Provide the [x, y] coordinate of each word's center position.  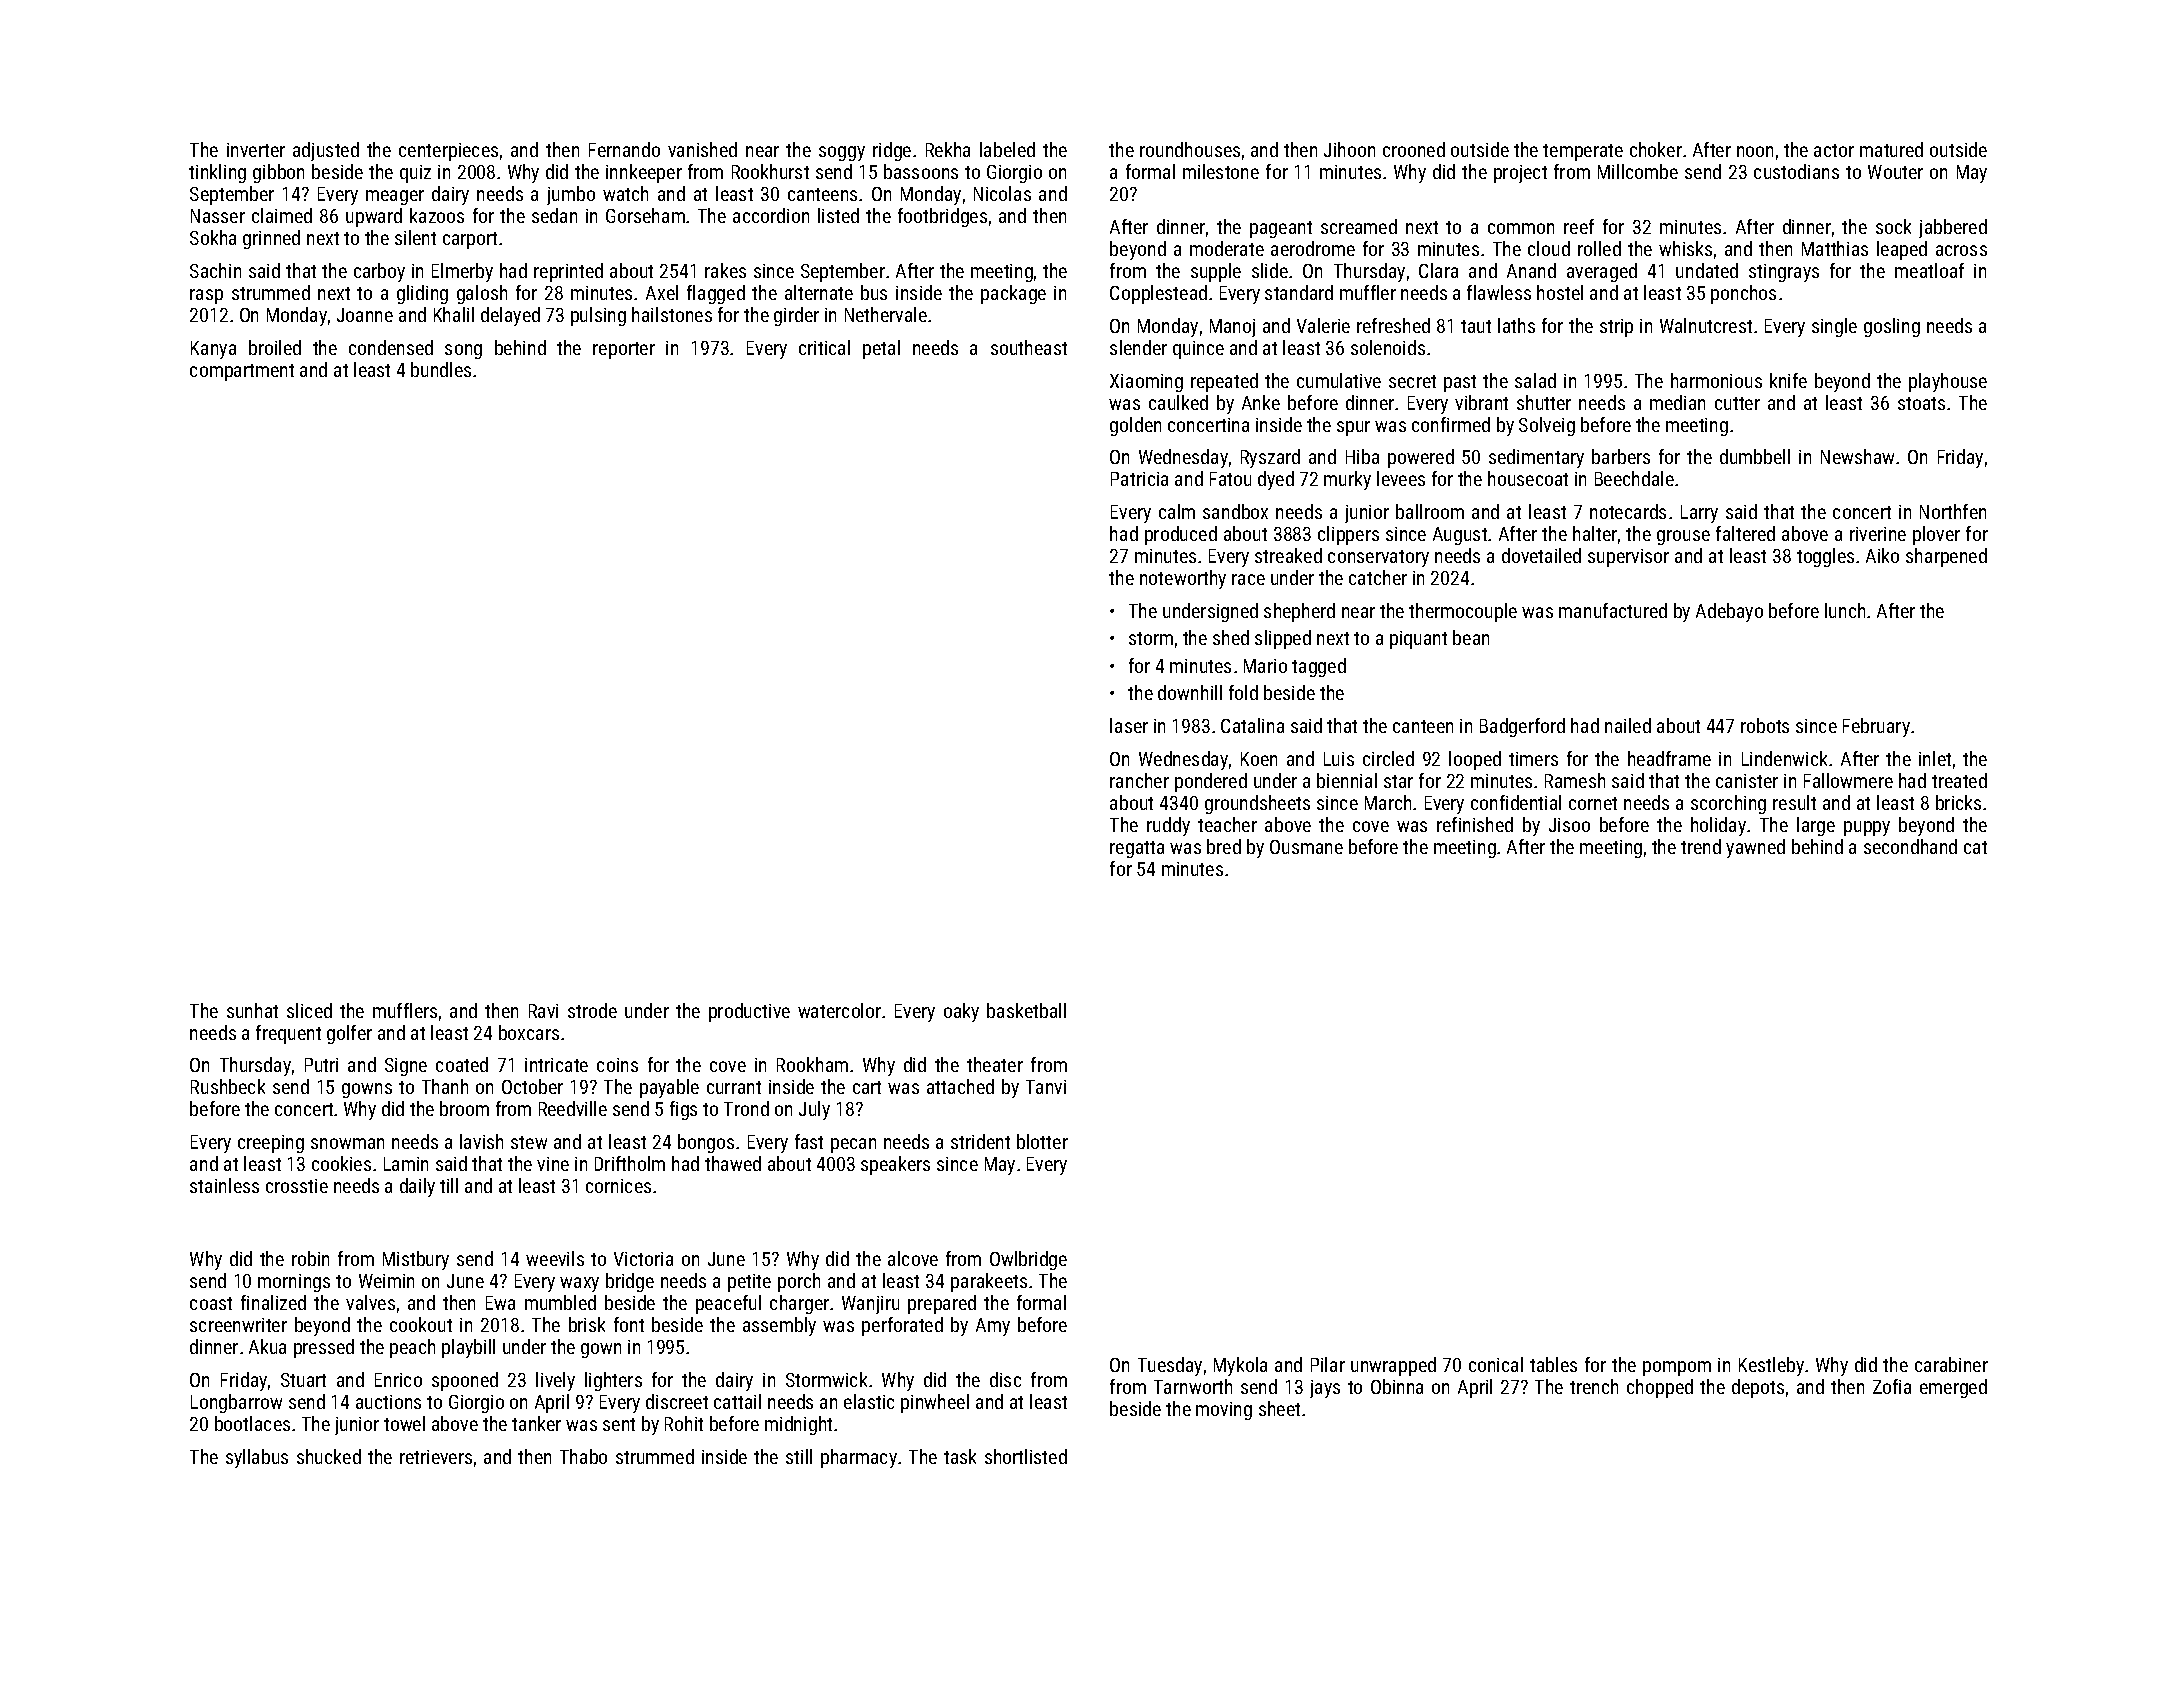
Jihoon [1349, 149]
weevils [555, 1258]
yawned [1755, 848]
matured [1891, 149]
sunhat [252, 1010]
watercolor [839, 1010]
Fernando [624, 149]
